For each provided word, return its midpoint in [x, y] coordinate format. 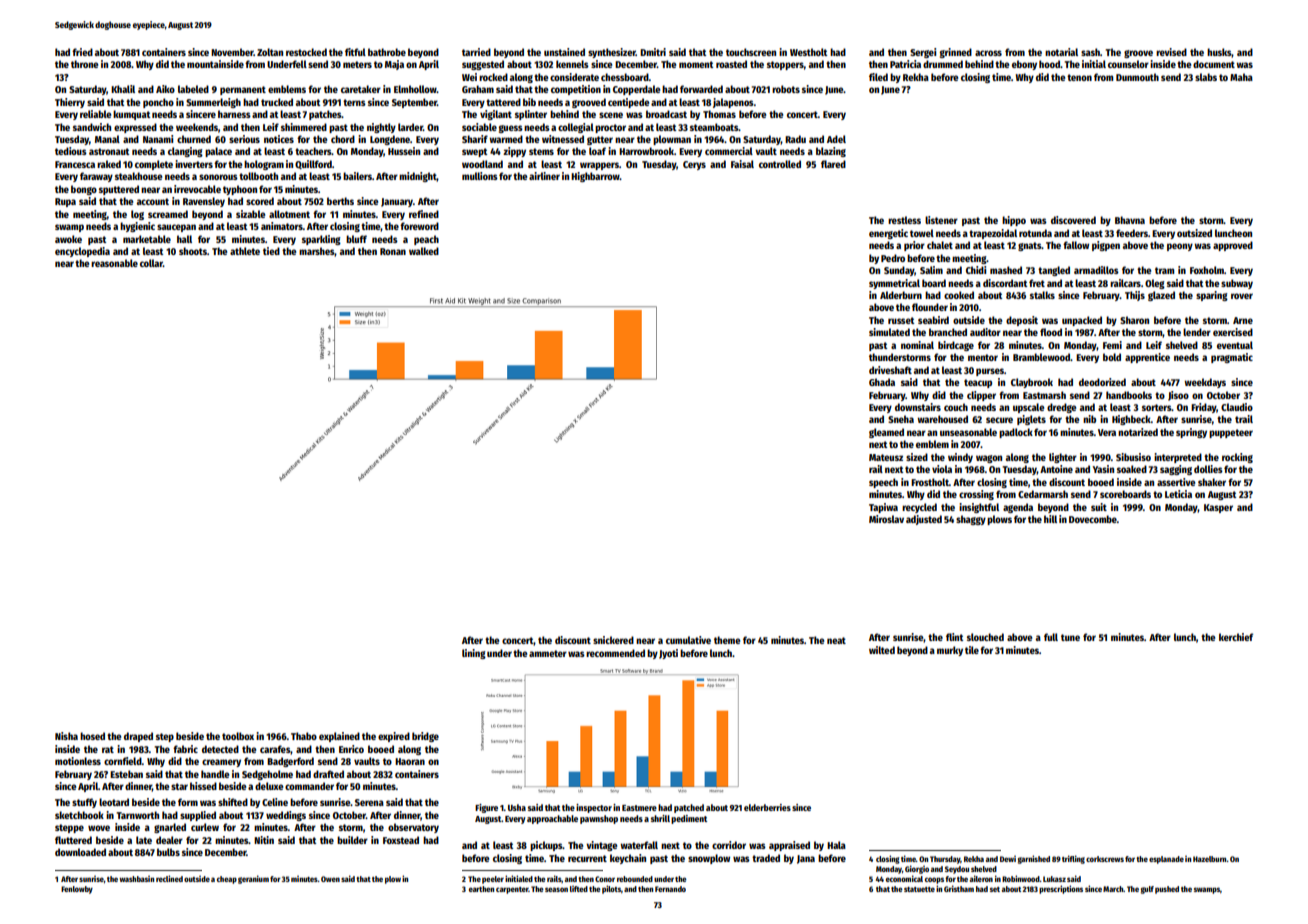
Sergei [923, 53]
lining [474, 654]
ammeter [548, 653]
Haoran [410, 761]
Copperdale [636, 90]
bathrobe [387, 52]
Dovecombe [1093, 519]
